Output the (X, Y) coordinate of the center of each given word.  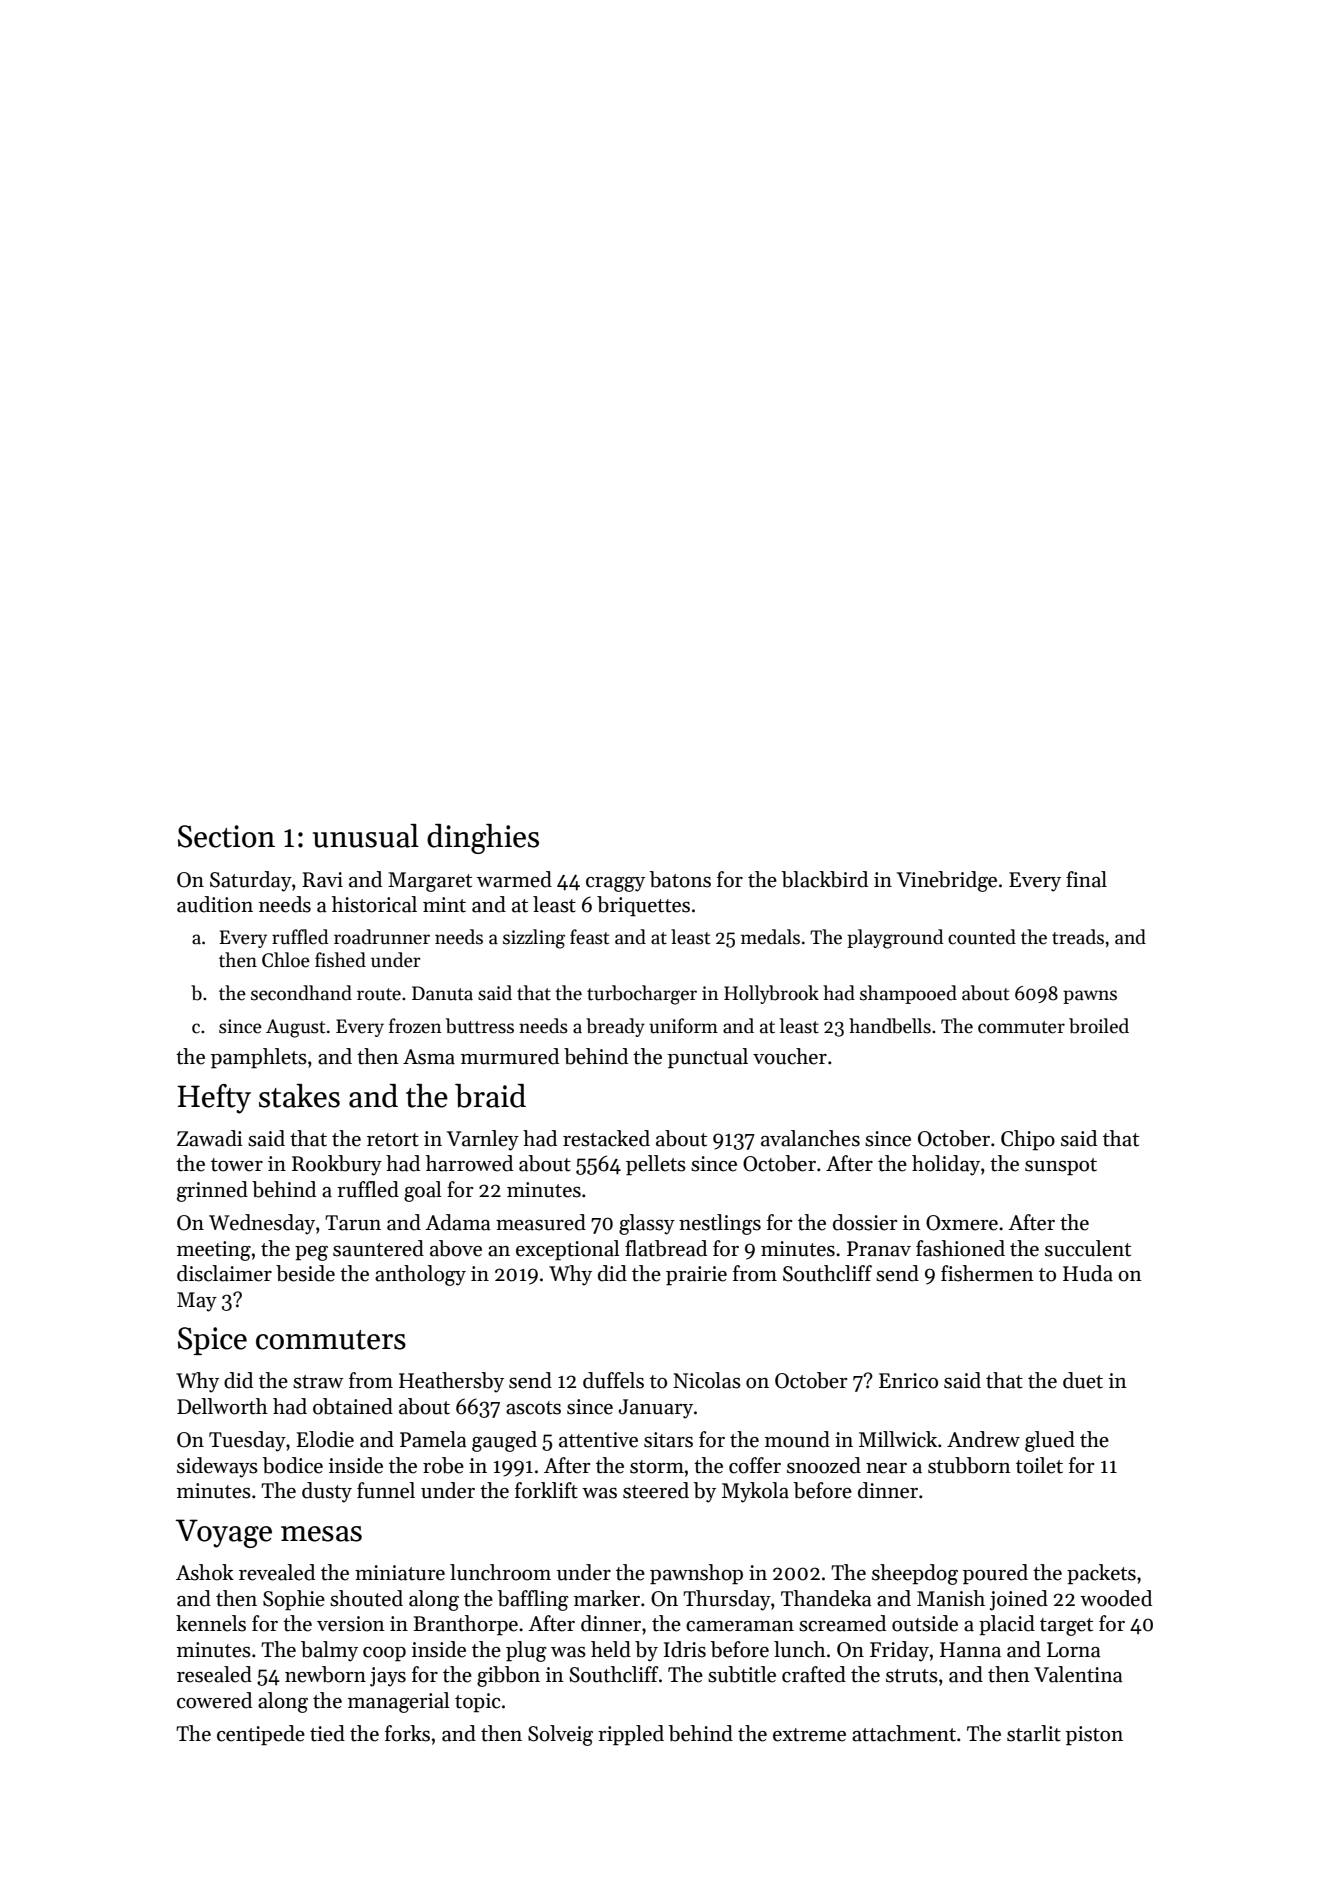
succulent (1088, 1248)
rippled (631, 1735)
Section (226, 836)
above (456, 1248)
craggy (615, 884)
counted (982, 937)
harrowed (469, 1163)
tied (327, 1733)
